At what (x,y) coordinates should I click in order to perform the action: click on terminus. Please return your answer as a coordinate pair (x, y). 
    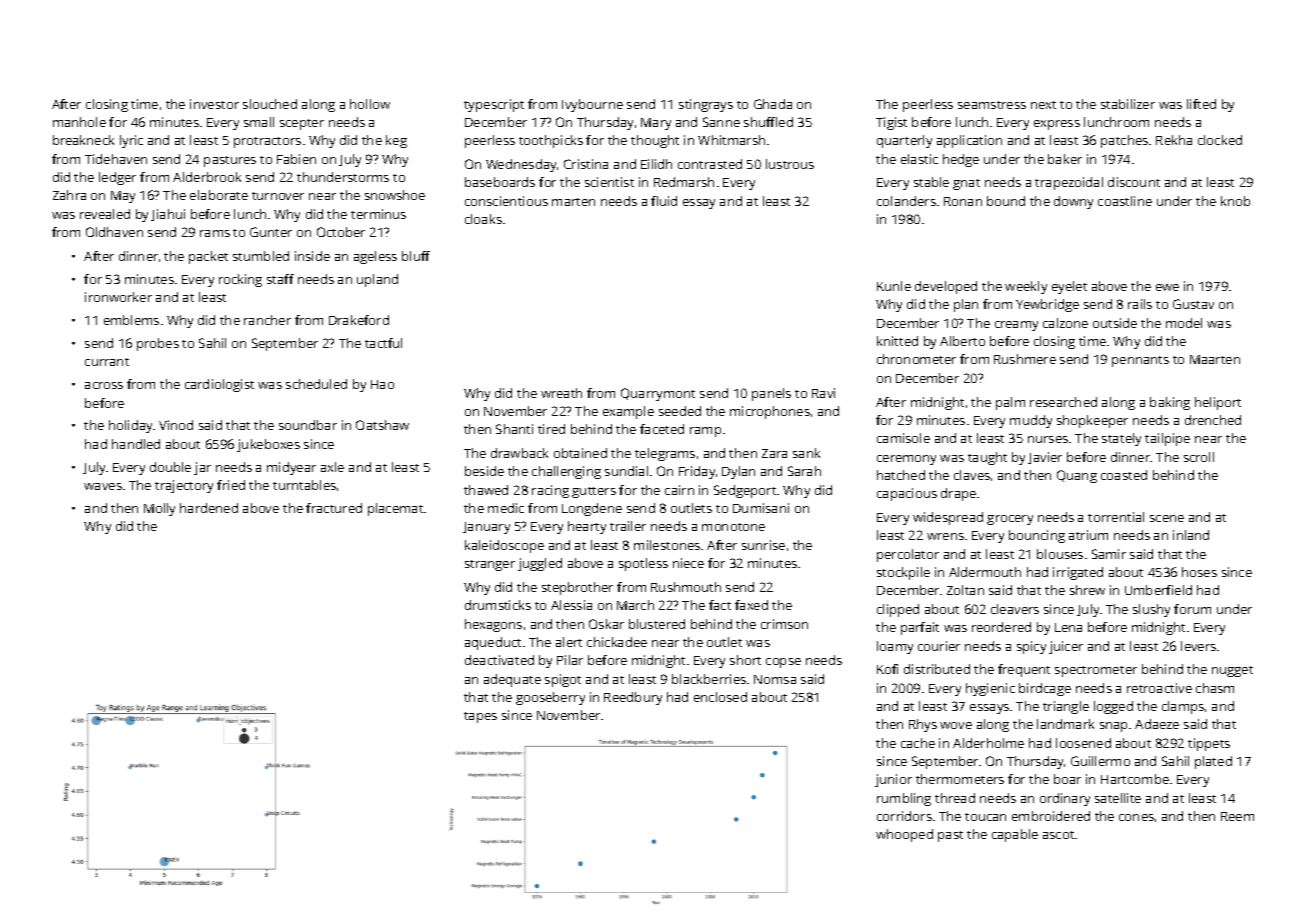
    Looking at the image, I should click on (378, 214).
